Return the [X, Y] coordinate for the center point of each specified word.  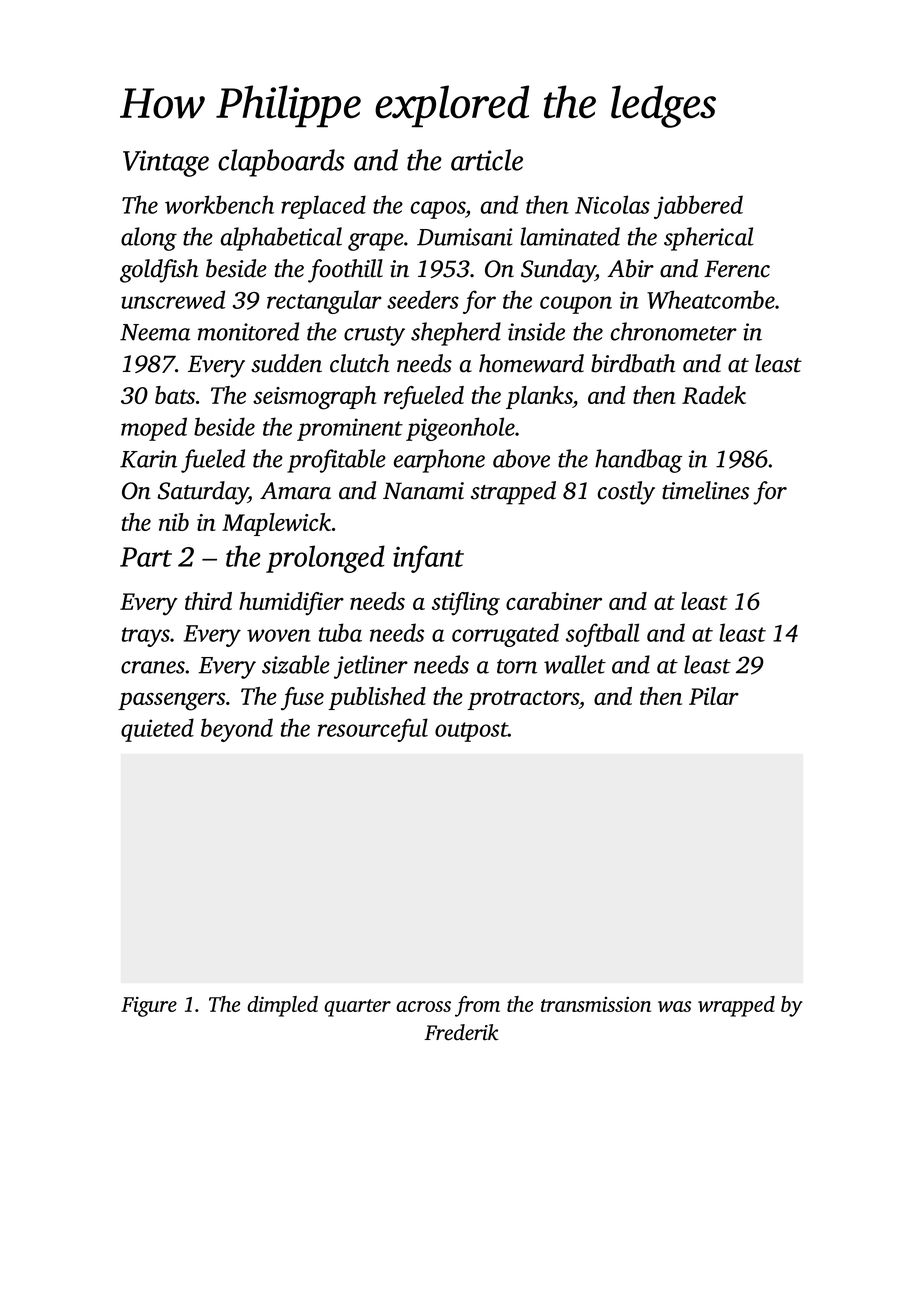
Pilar [714, 696]
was [674, 1006]
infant [428, 559]
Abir [630, 268]
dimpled [282, 1006]
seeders [423, 299]
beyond [237, 730]
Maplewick [276, 524]
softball [603, 635]
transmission [596, 1004]
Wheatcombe [711, 299]
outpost [471, 732]
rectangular [324, 302]
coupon [576, 305]
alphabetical [281, 239]
